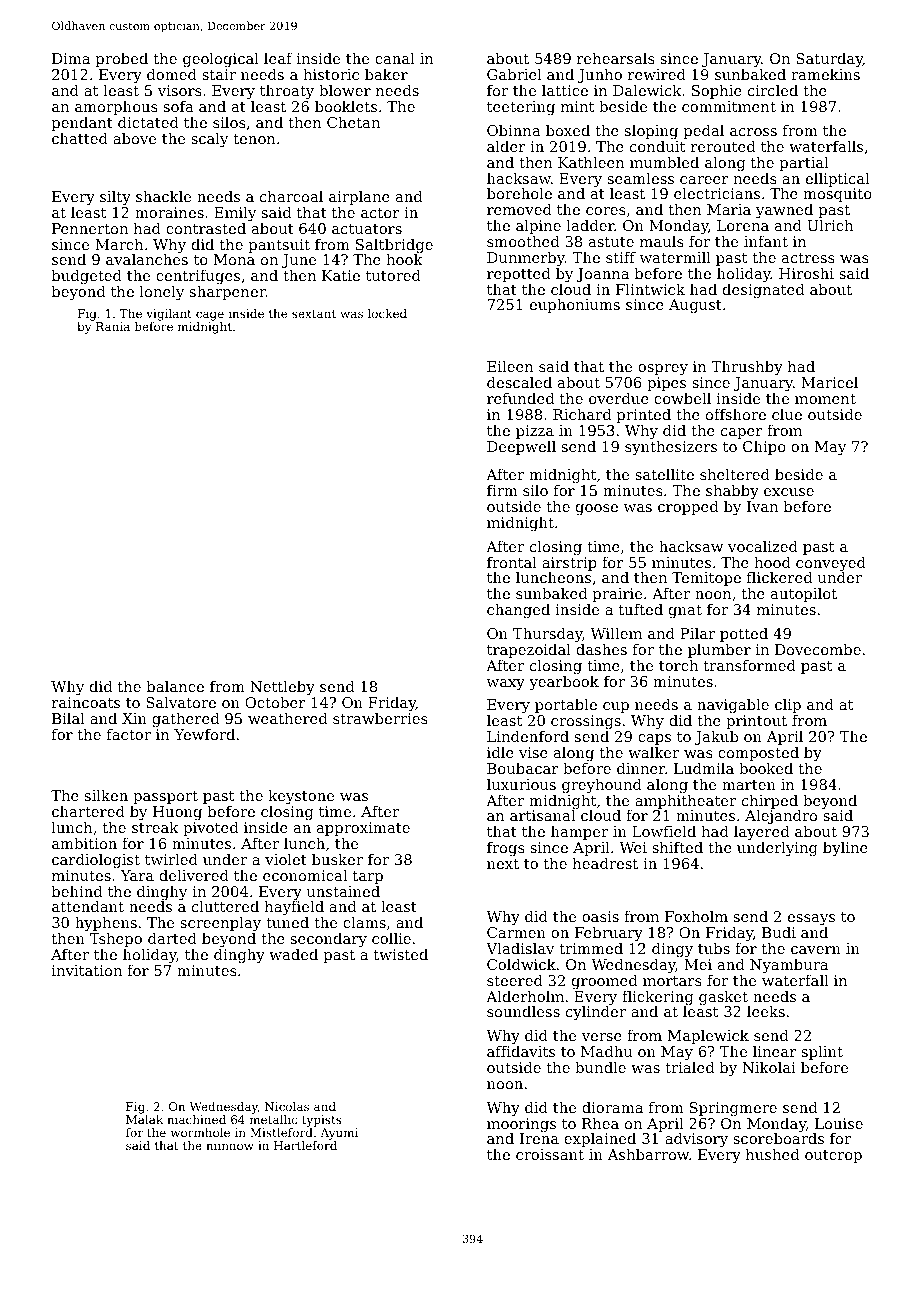 Image resolution: width=924 pixels, height=1314 pixels. I want to click on affidavits, so click(521, 1051).
